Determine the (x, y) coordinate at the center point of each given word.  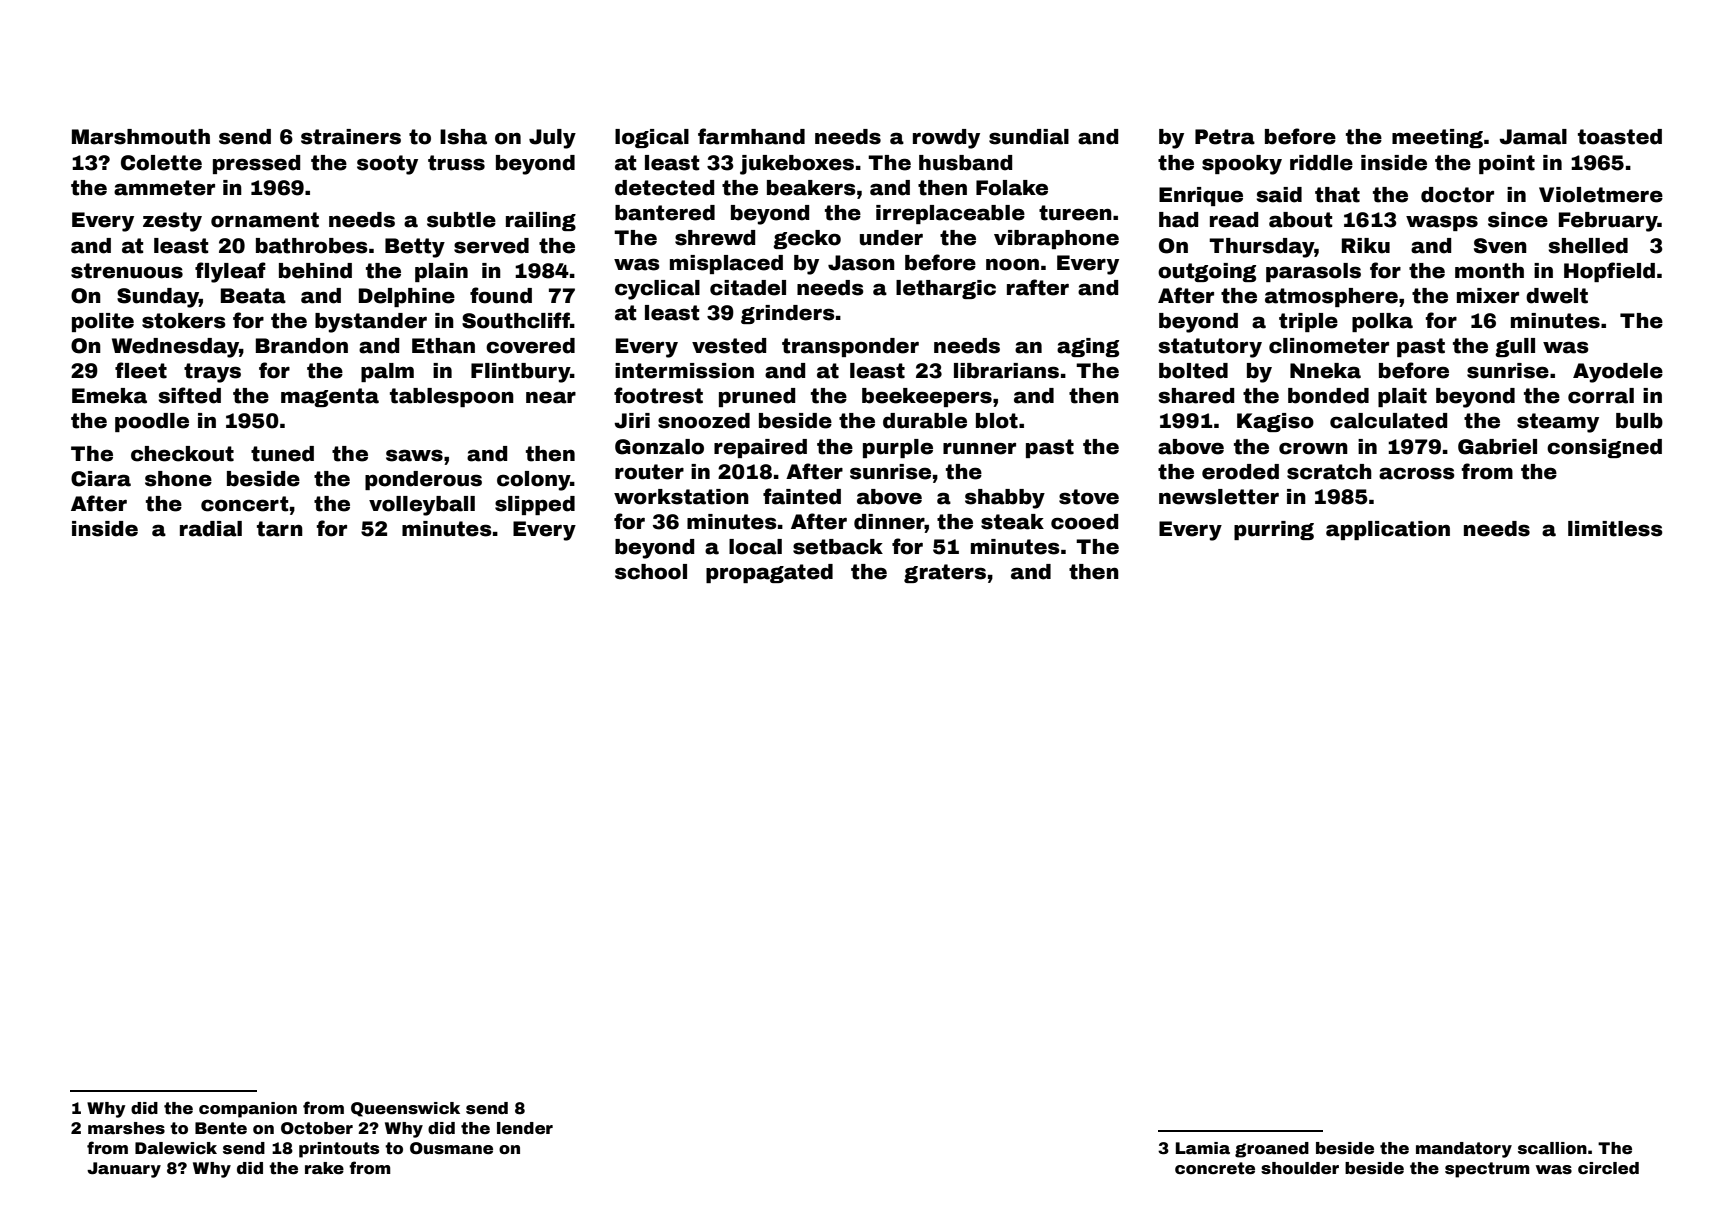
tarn (280, 529)
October (317, 1128)
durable (925, 421)
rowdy (946, 139)
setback (838, 547)
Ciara (101, 479)
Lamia (1203, 1148)
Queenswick (405, 1109)
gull (1515, 347)
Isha (463, 137)
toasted (1620, 137)
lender (525, 1128)
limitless (1615, 529)
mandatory (1464, 1150)
